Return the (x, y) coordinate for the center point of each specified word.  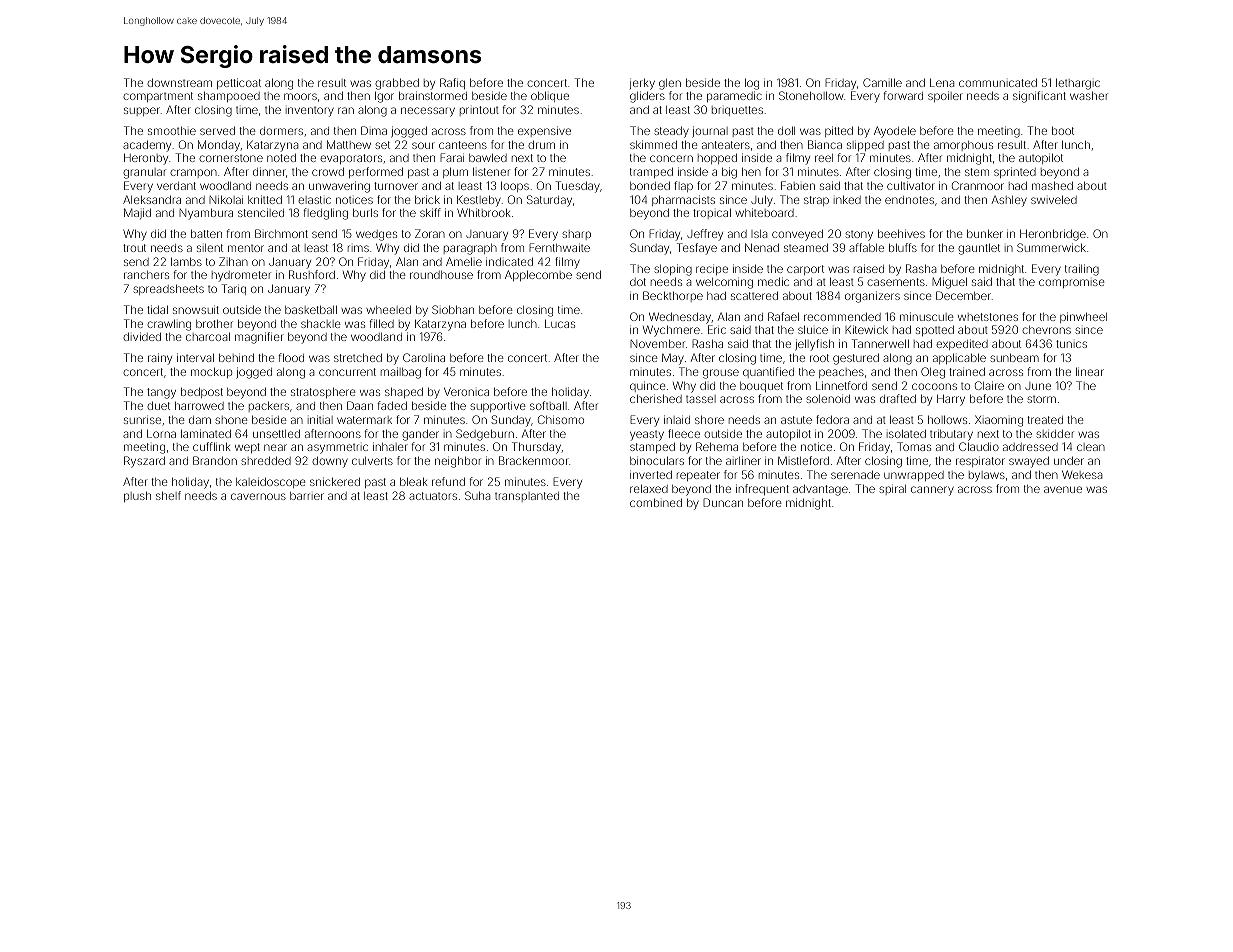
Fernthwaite (559, 247)
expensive (544, 131)
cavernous (258, 496)
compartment (158, 97)
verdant (176, 186)
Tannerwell (880, 343)
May (673, 359)
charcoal (208, 336)
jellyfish (814, 345)
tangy (161, 393)
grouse (721, 374)
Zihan (233, 261)
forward (903, 95)
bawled (488, 157)
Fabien (798, 185)
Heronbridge (1053, 235)
